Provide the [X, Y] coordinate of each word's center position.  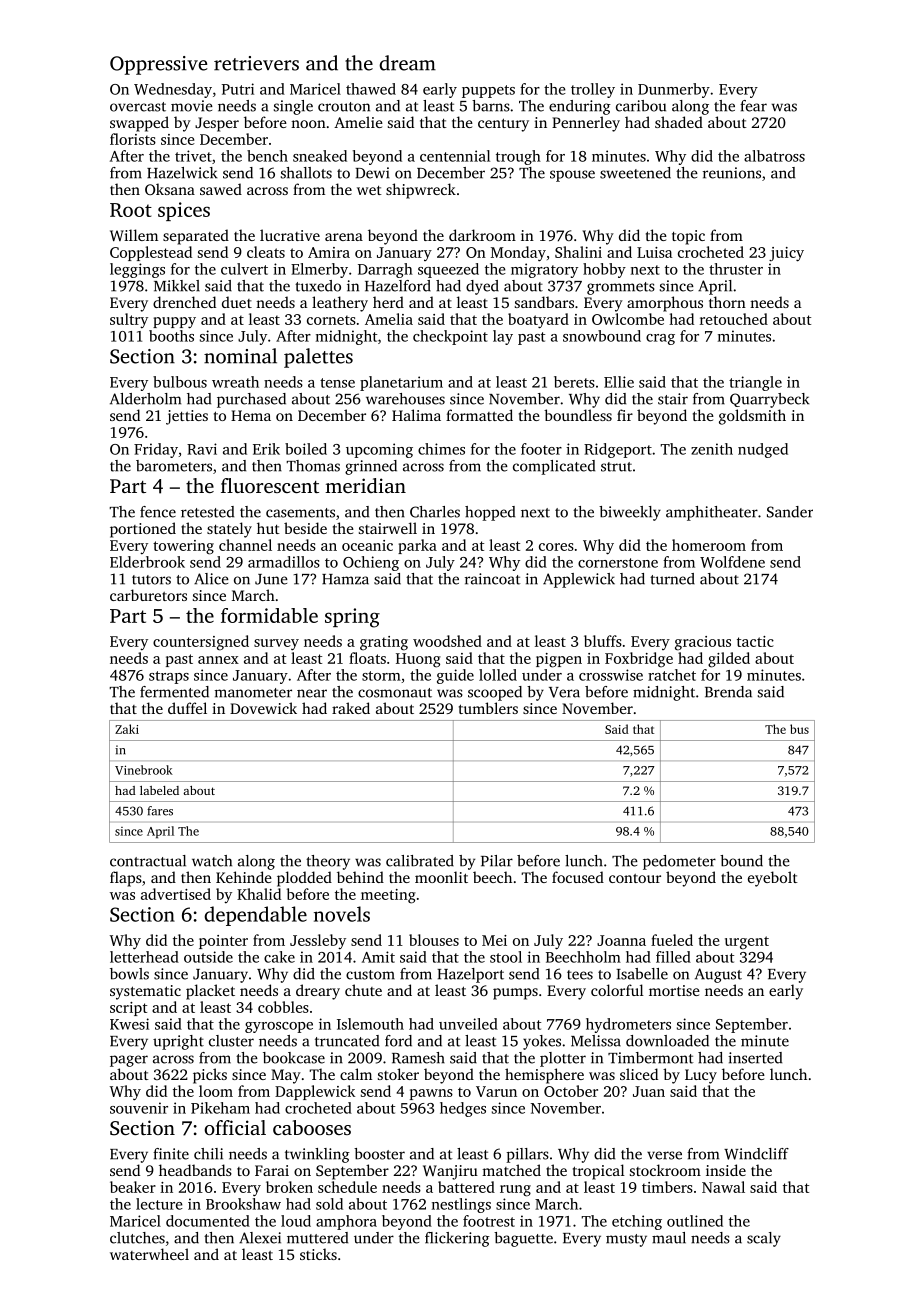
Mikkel [177, 286]
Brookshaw [243, 1204]
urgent [747, 943]
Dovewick [263, 708]
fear [753, 106]
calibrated [420, 861]
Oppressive [158, 65]
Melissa [596, 1041]
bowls [129, 974]
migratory [544, 270]
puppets [488, 91]
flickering [457, 1239]
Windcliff [756, 1154]
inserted [755, 1058]
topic [688, 237]
